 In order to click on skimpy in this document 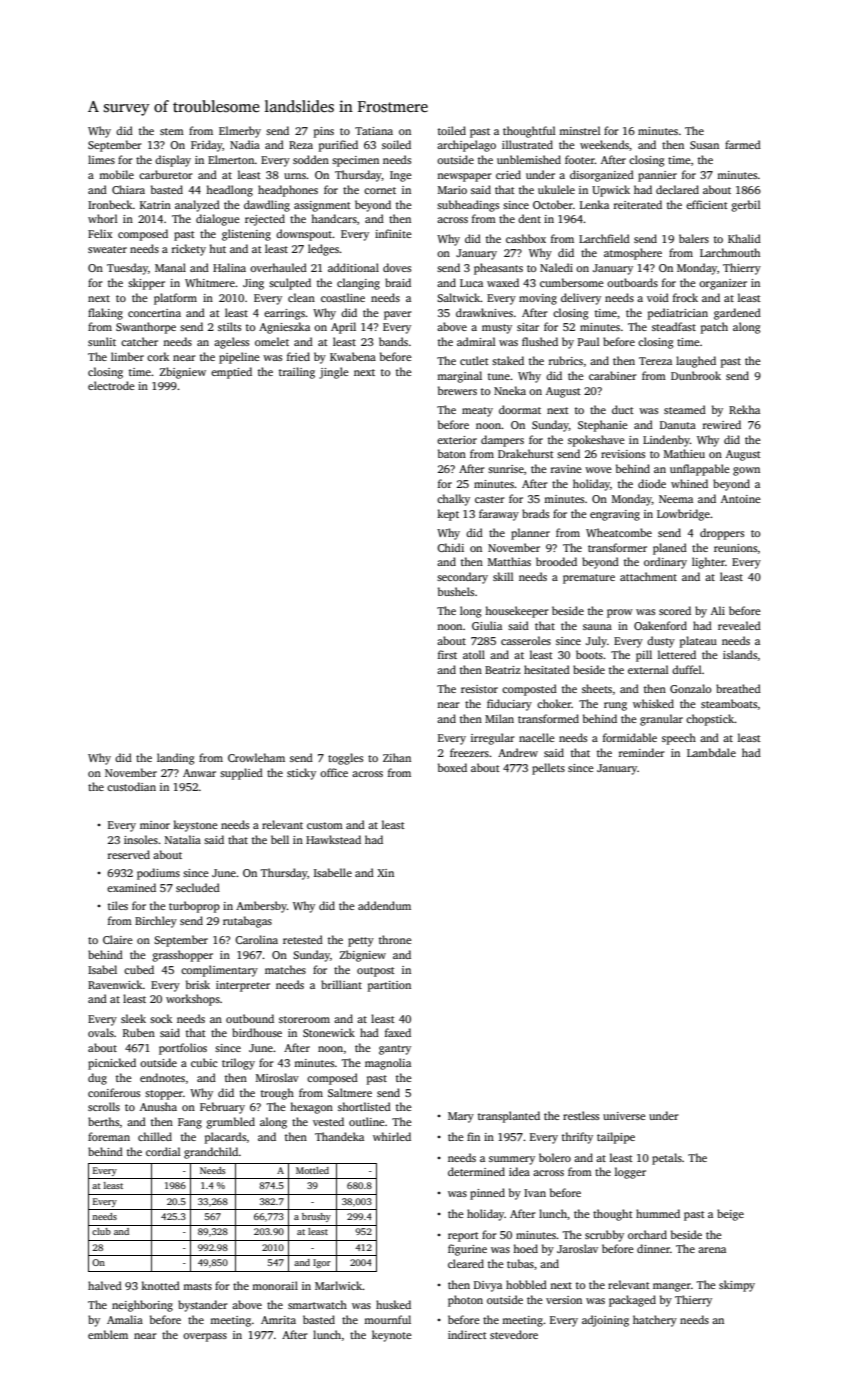, I will do `click(737, 1286)`.
